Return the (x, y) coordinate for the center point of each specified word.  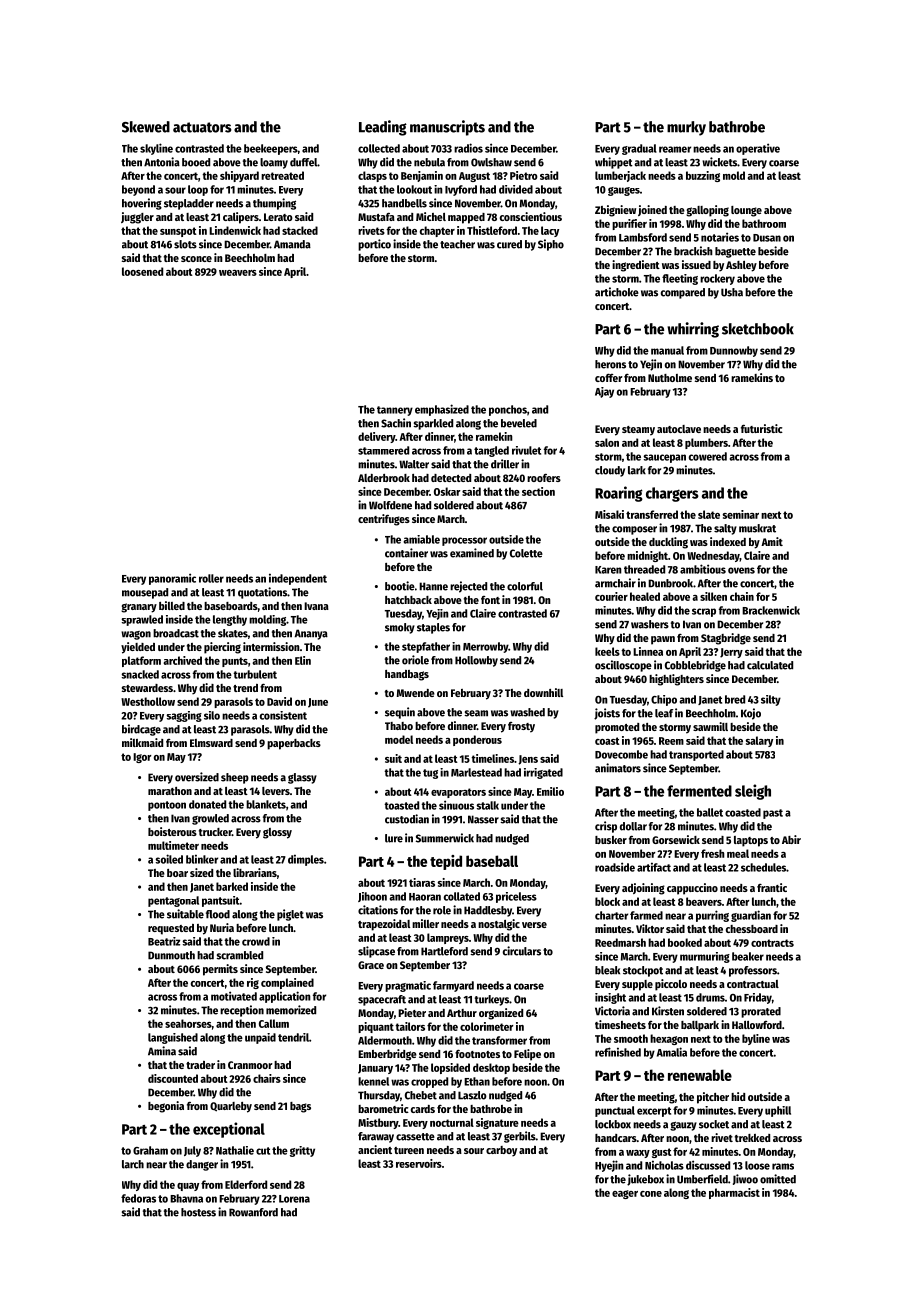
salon (607, 442)
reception (242, 1011)
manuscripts (447, 128)
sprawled (142, 620)
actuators (202, 127)
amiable (421, 539)
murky (686, 128)
